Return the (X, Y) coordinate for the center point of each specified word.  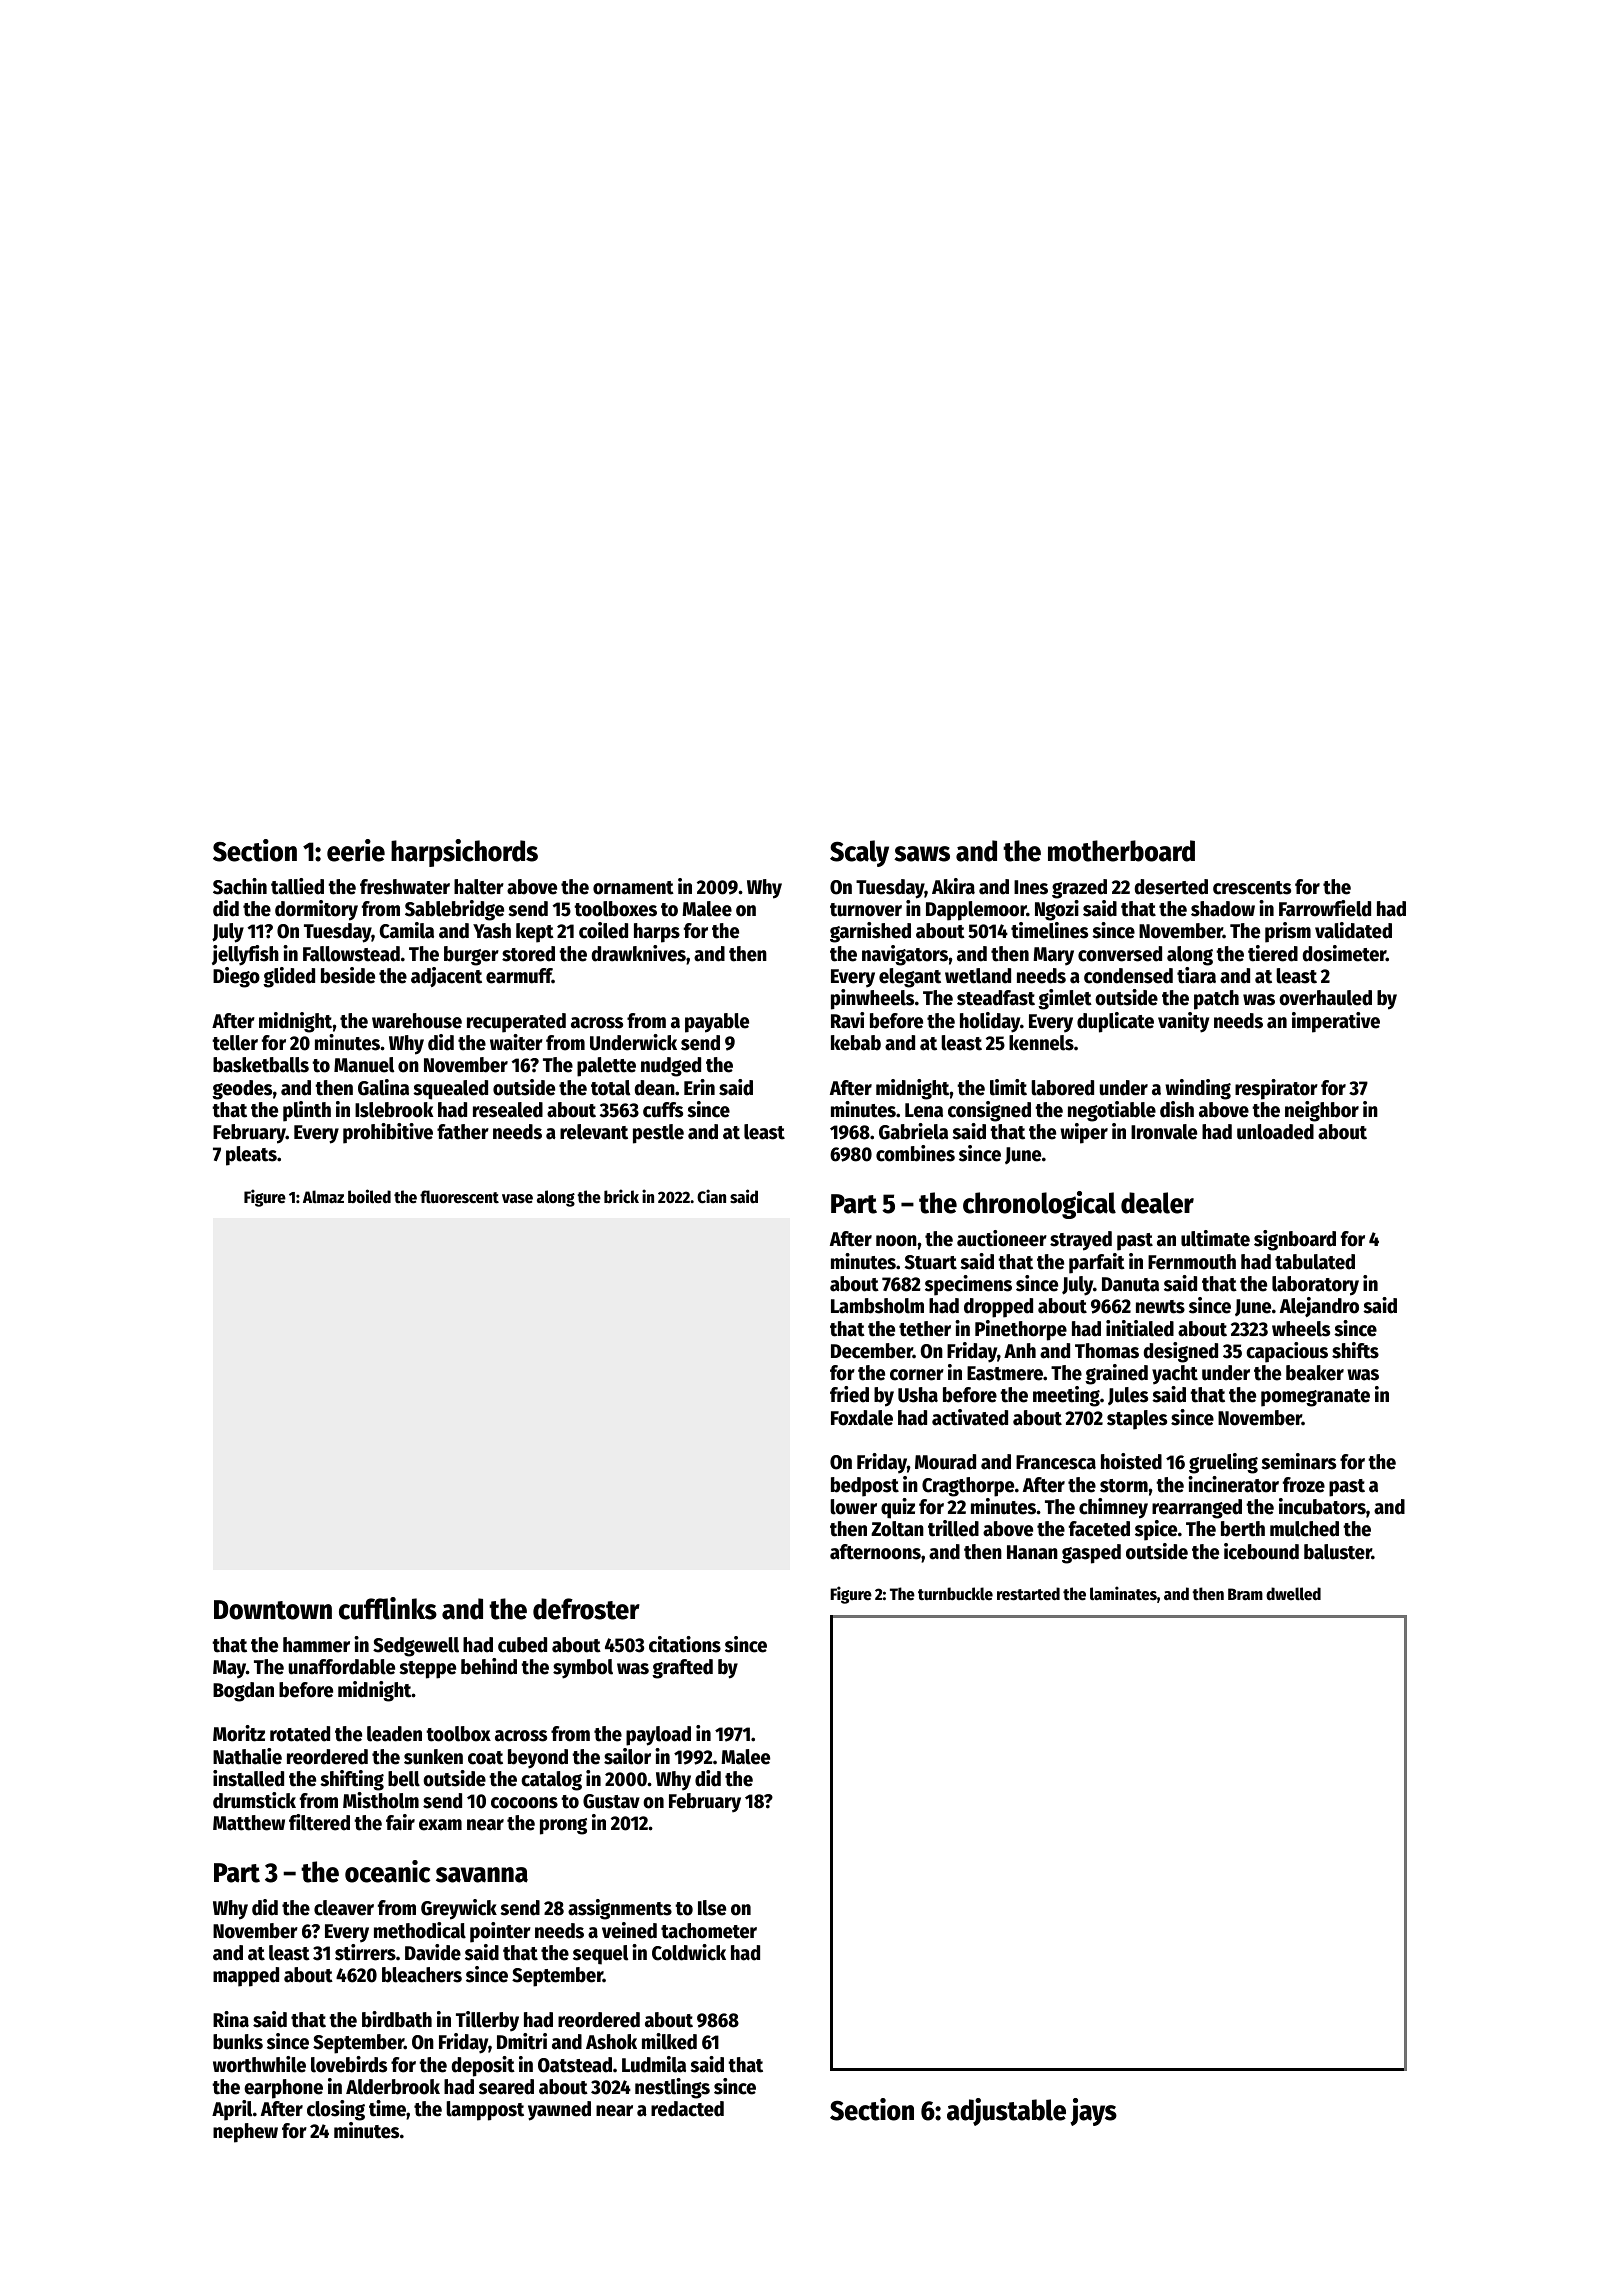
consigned (989, 1111)
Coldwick (689, 1952)
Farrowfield (1325, 908)
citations (685, 1644)
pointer (500, 1932)
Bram (1245, 1594)
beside (348, 975)
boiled (369, 1196)
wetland (978, 976)
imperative (1336, 1022)
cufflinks (388, 1608)
